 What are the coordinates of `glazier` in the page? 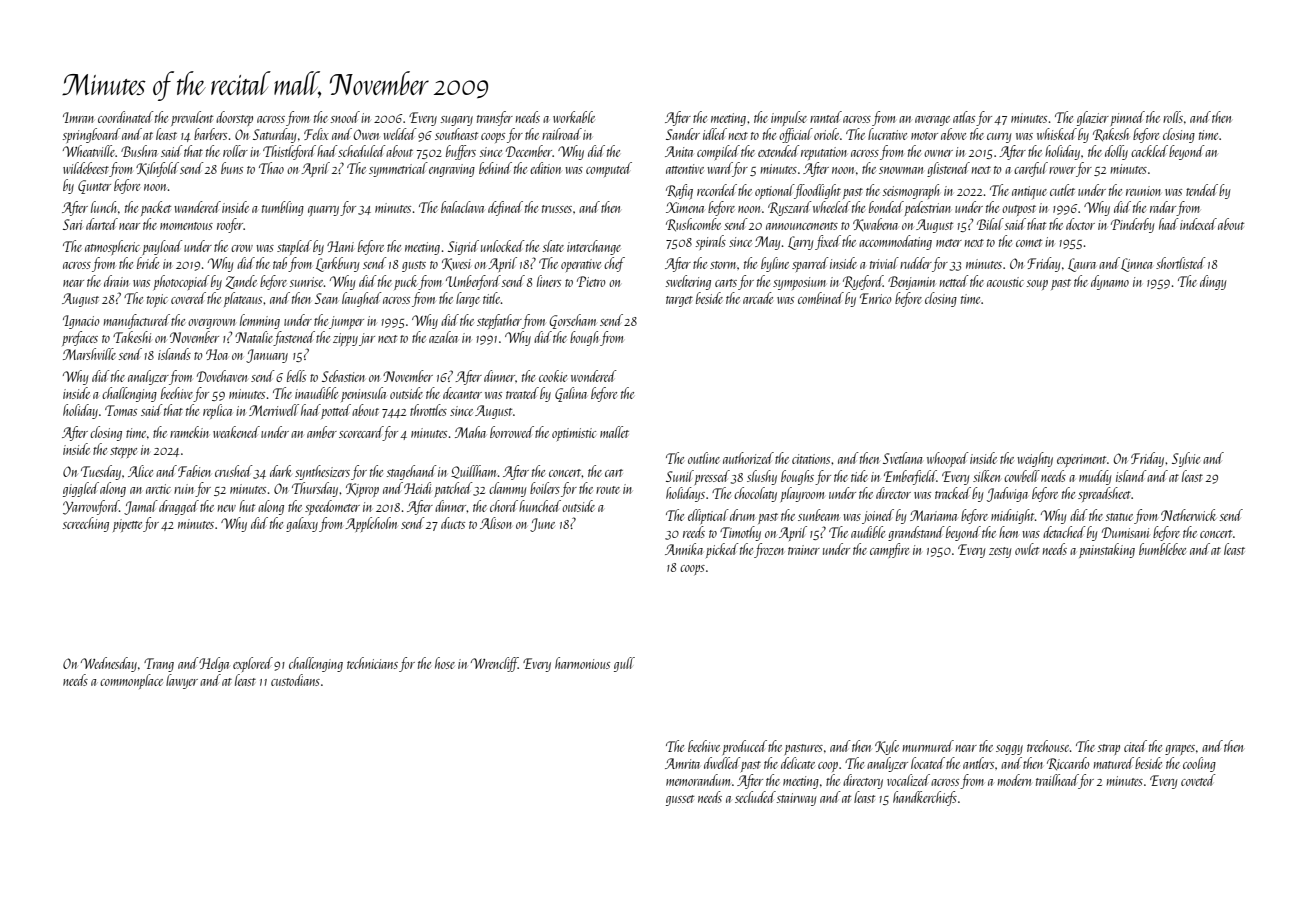 It's located at (1093, 118).
